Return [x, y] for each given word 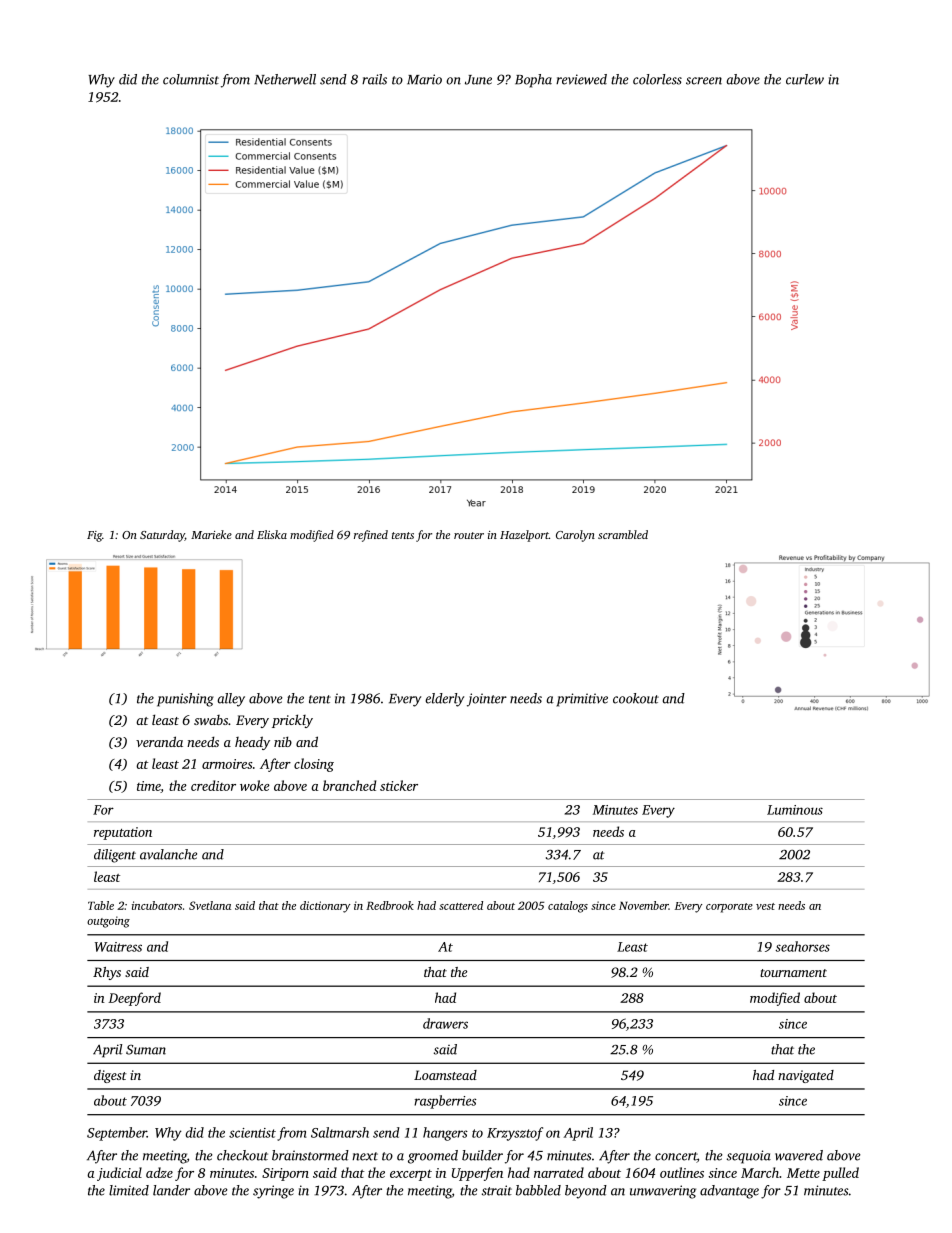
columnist [191, 79]
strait [497, 1190]
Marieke [211, 534]
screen [704, 81]
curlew [805, 79]
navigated [806, 1076]
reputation [123, 833]
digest [110, 1076]
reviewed [581, 79]
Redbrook [390, 905]
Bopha [533, 81]
